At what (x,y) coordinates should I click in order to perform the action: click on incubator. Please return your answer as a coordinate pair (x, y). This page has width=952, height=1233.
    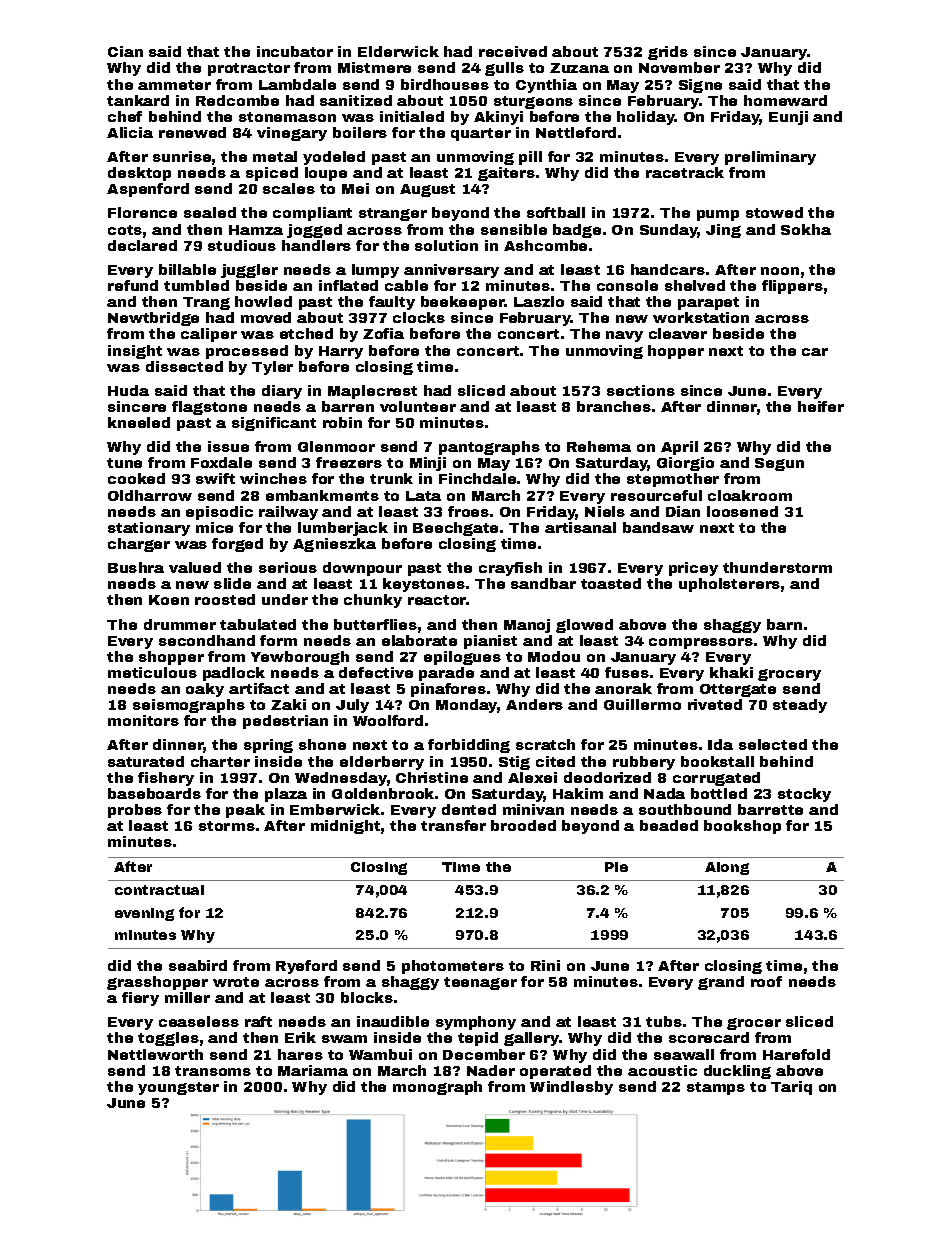
    Looking at the image, I should click on (295, 51).
